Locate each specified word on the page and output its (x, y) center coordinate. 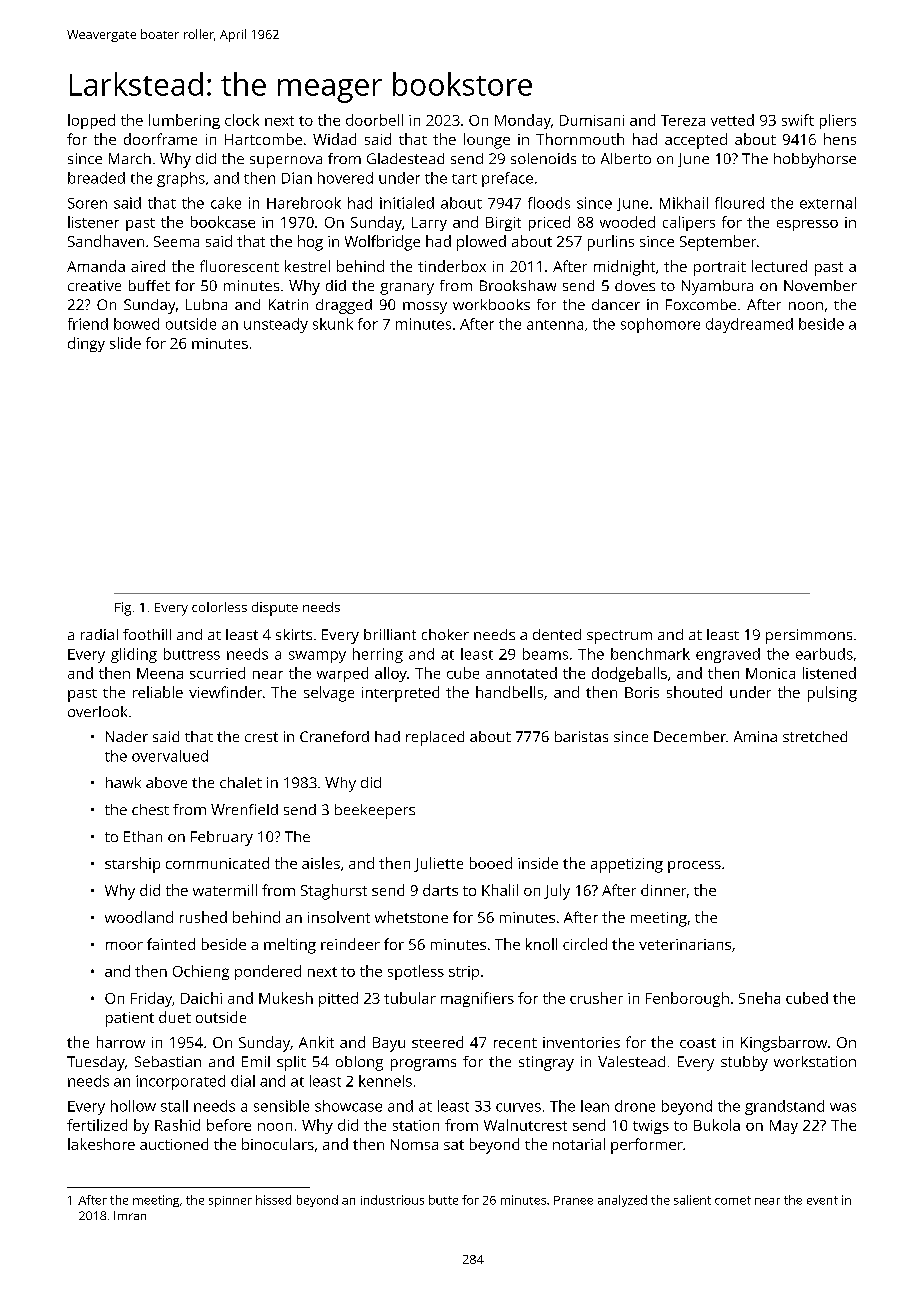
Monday (523, 121)
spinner (230, 1201)
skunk (333, 324)
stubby (744, 1063)
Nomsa (414, 1144)
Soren (87, 203)
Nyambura (717, 287)
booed (491, 863)
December (690, 736)
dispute (275, 609)
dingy (86, 344)
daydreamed (749, 325)
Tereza (683, 120)
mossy (425, 308)
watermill (225, 890)
